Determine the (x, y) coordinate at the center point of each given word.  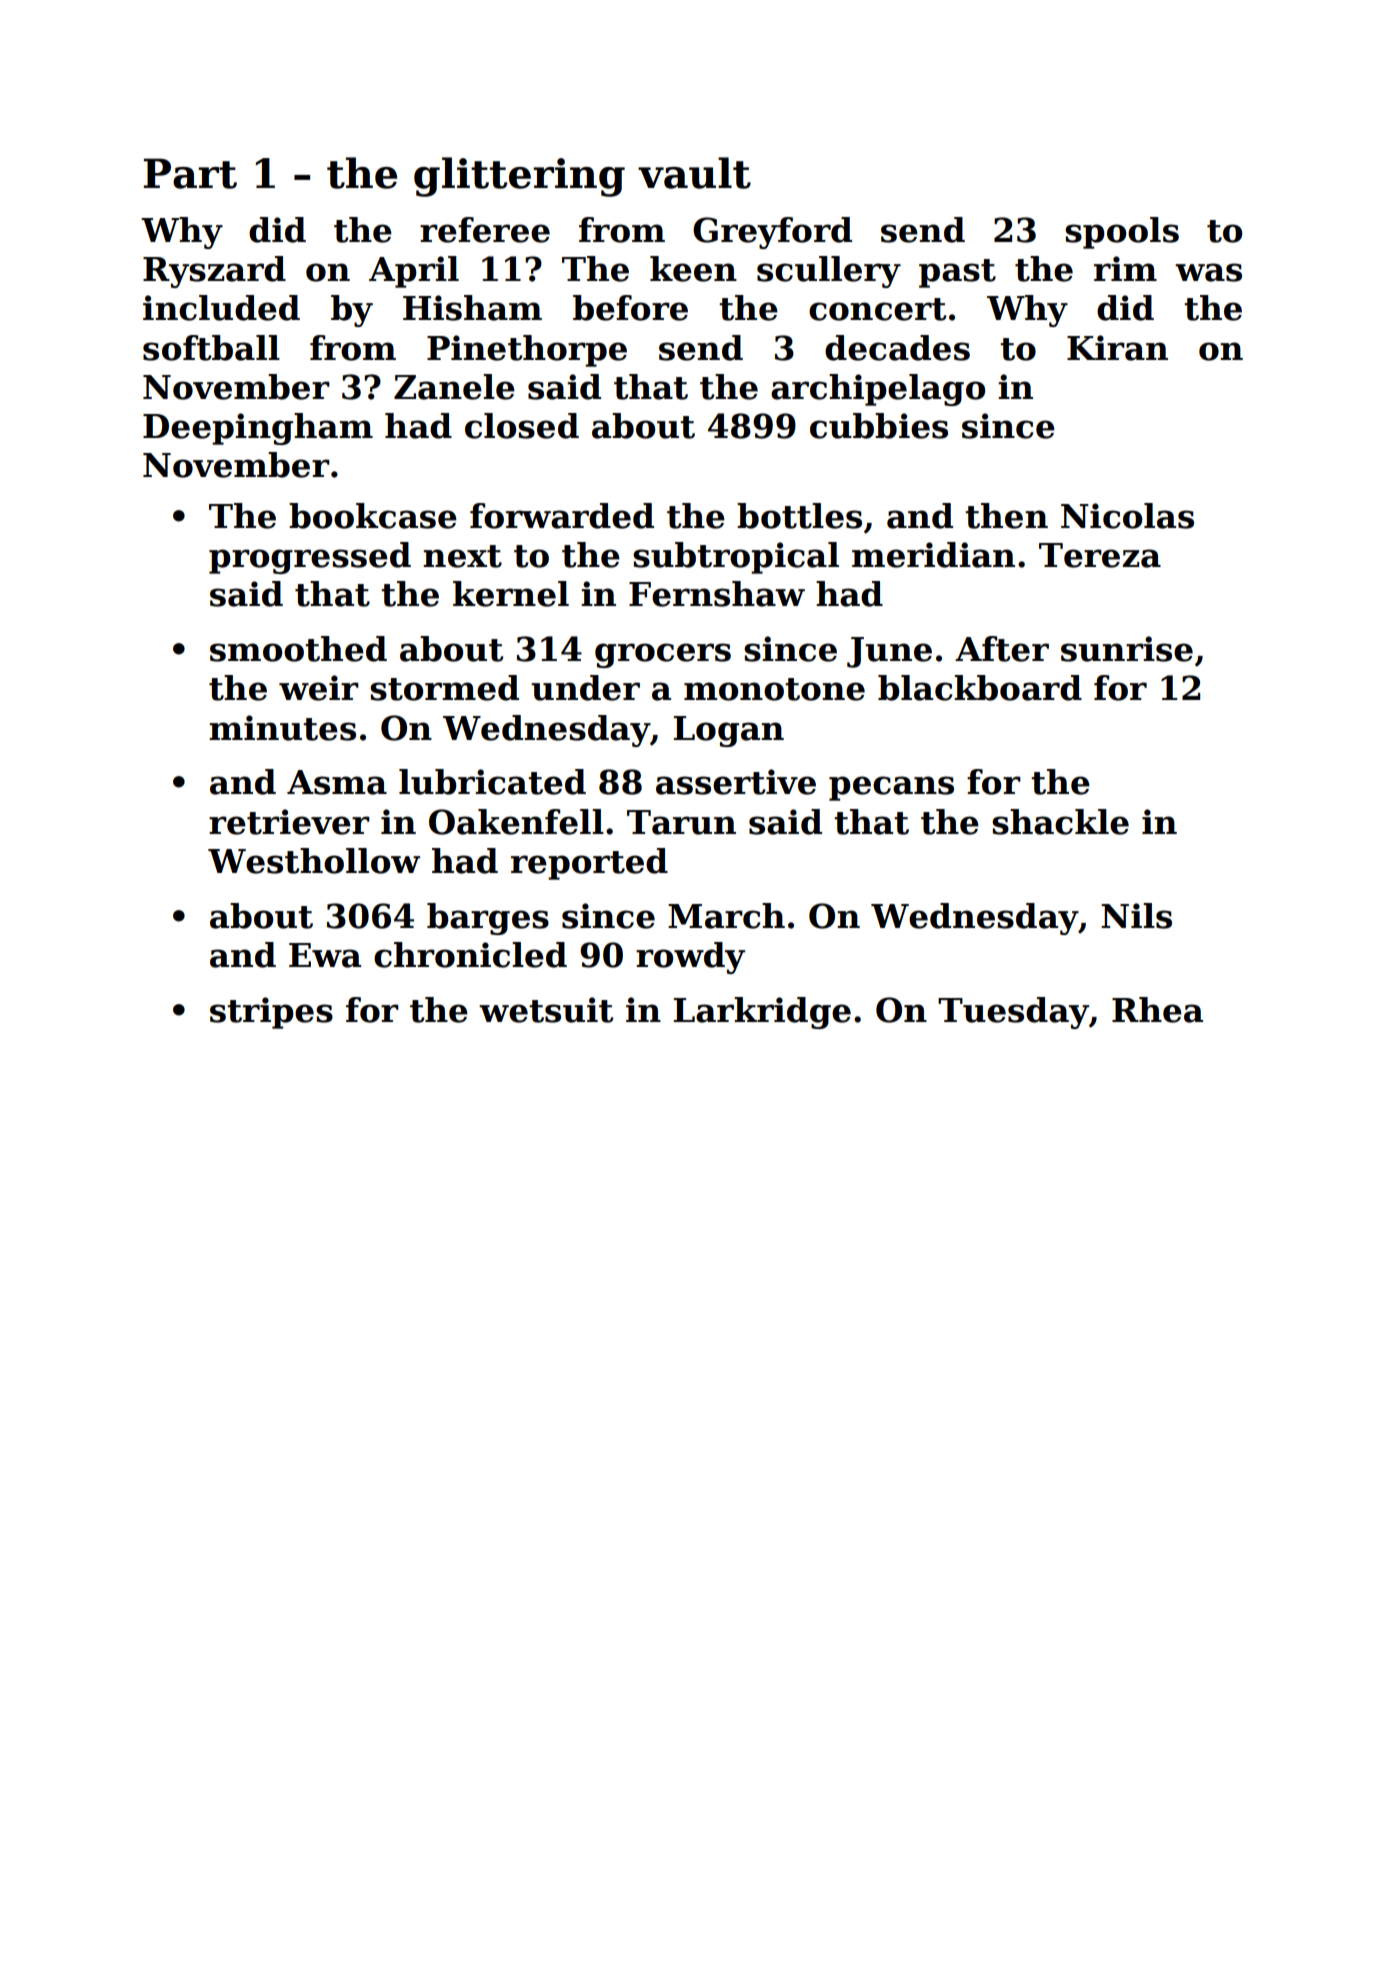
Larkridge (762, 1013)
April (414, 272)
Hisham (472, 308)
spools (1122, 233)
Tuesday (1013, 1013)
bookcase (373, 516)
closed (522, 426)
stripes (271, 1013)
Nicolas (1127, 516)
